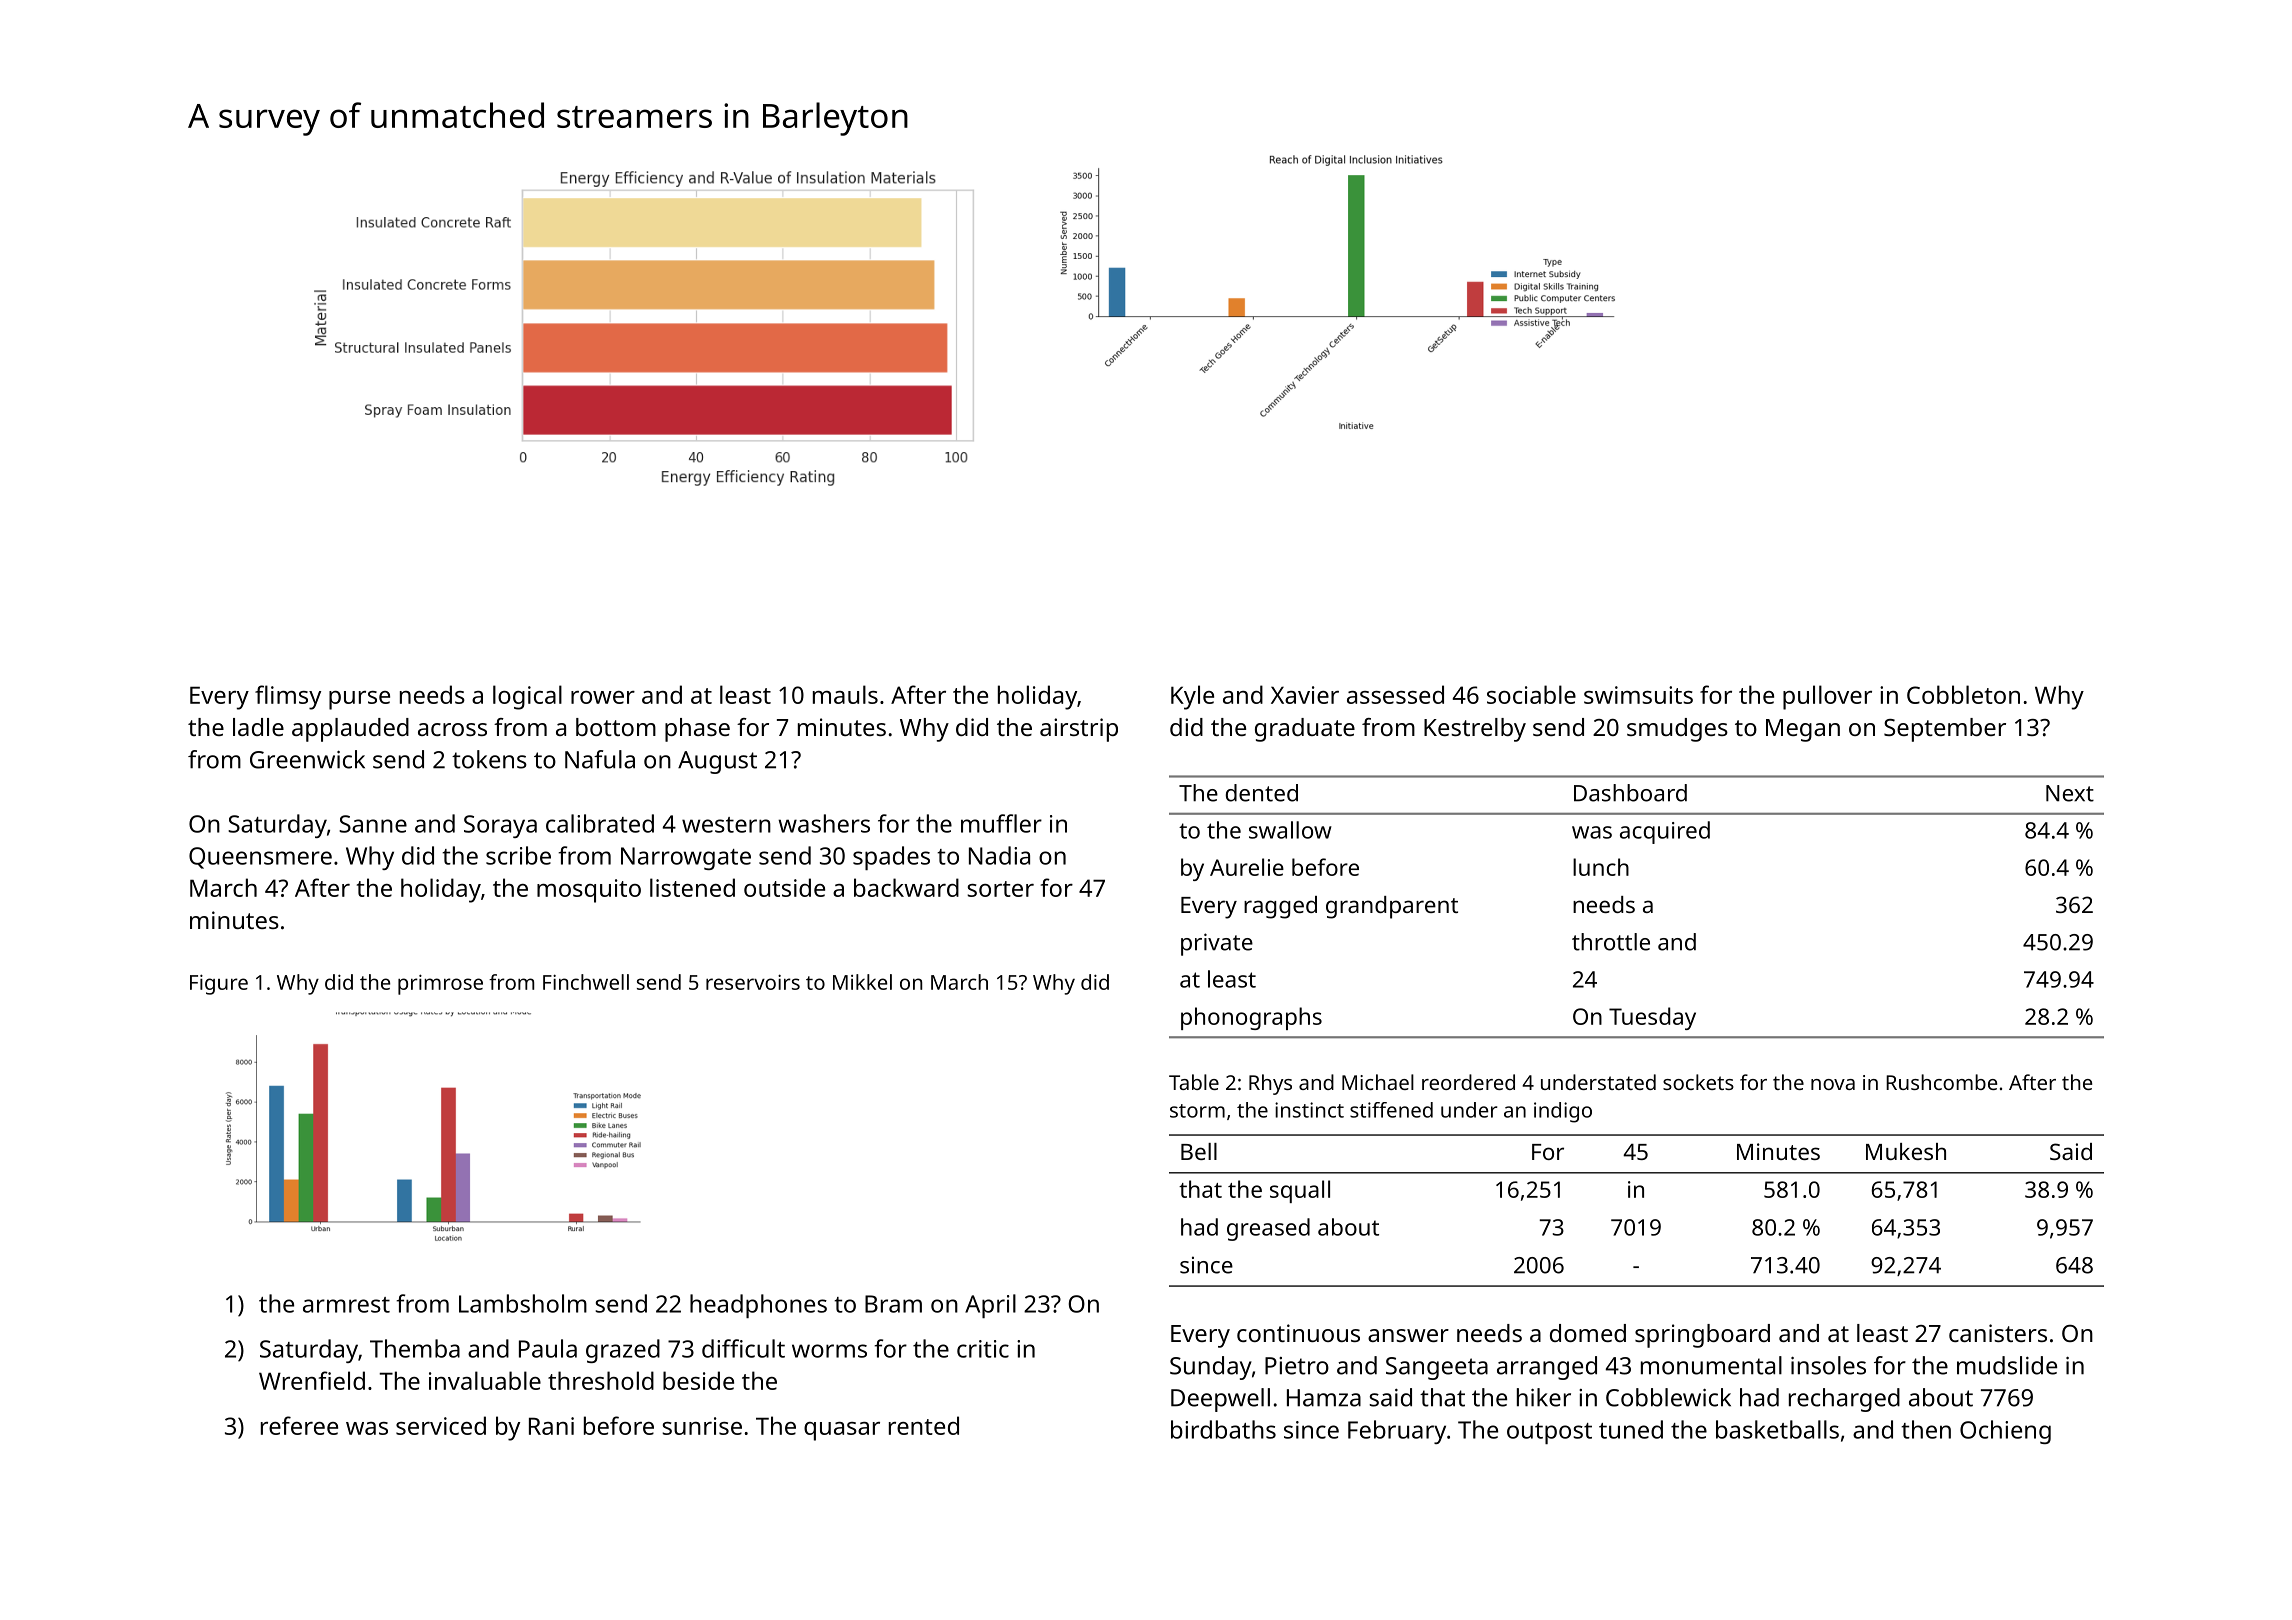  I want to click on acquired, so click(1665, 832).
